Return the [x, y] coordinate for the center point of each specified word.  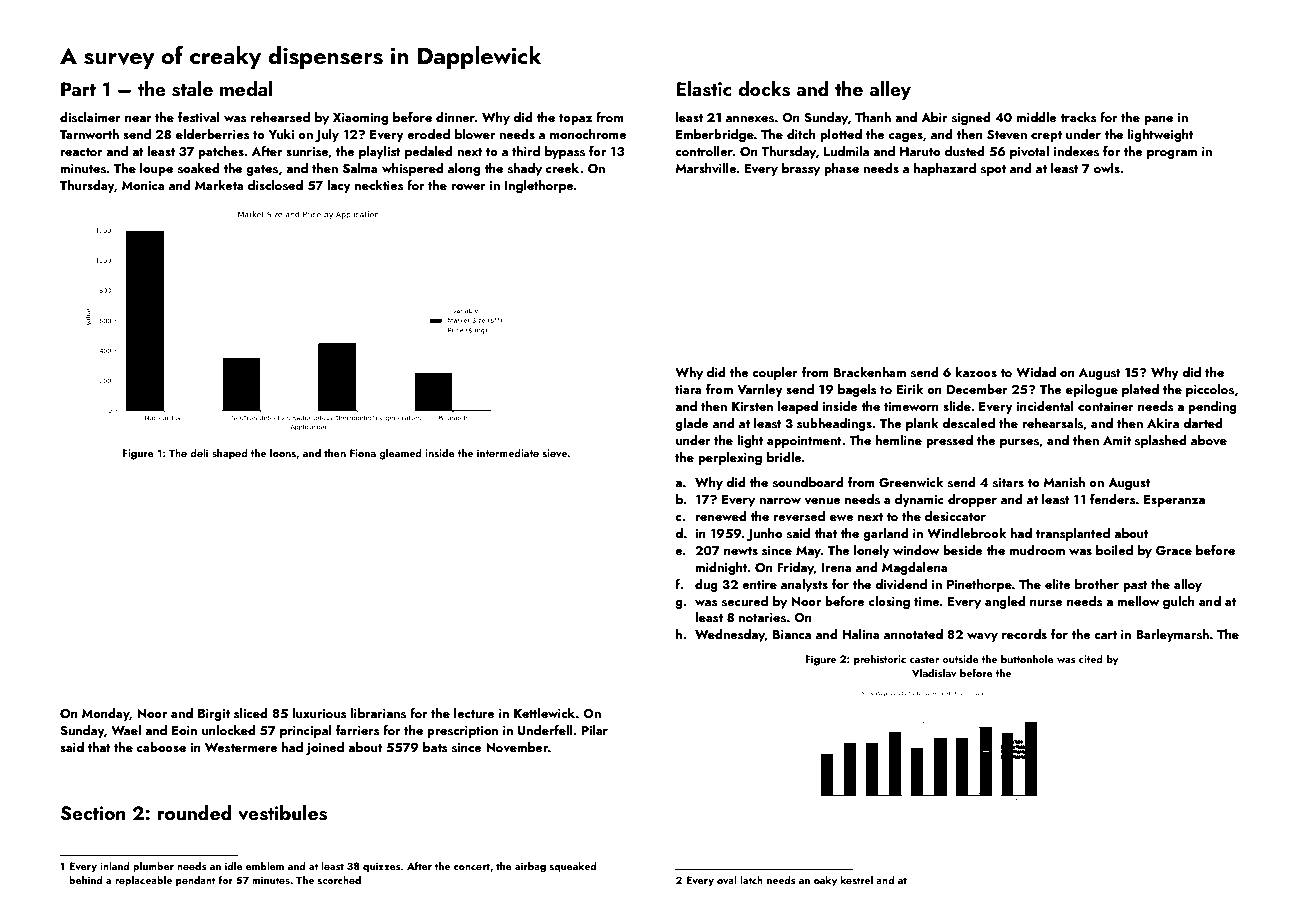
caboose [161, 747]
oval [727, 880]
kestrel [857, 880]
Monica [143, 185]
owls [1107, 168]
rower [468, 187]
